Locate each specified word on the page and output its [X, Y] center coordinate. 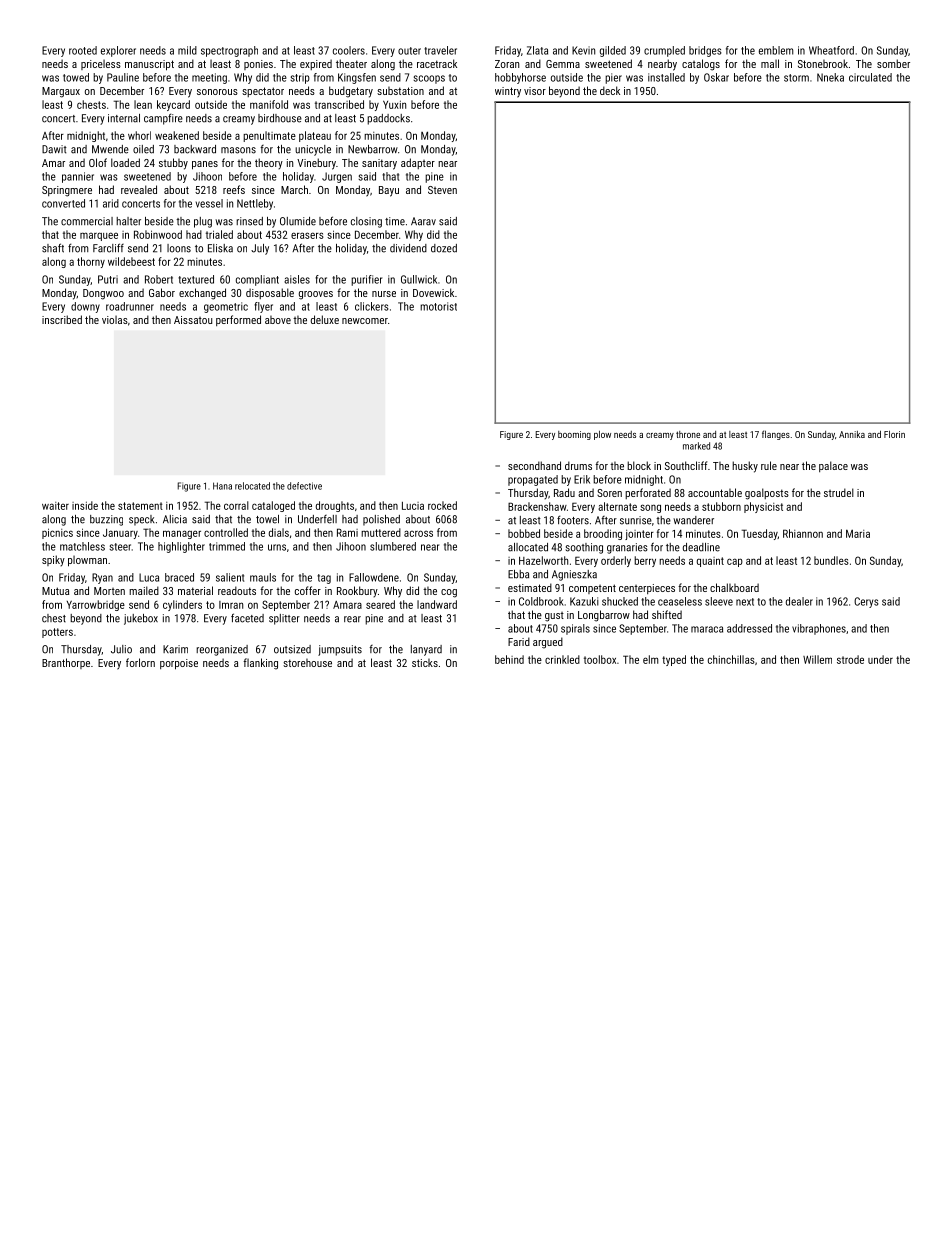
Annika [852, 434]
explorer [118, 51]
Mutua [55, 591]
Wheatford [831, 50]
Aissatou [193, 320]
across [418, 533]
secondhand [534, 465]
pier [613, 78]
